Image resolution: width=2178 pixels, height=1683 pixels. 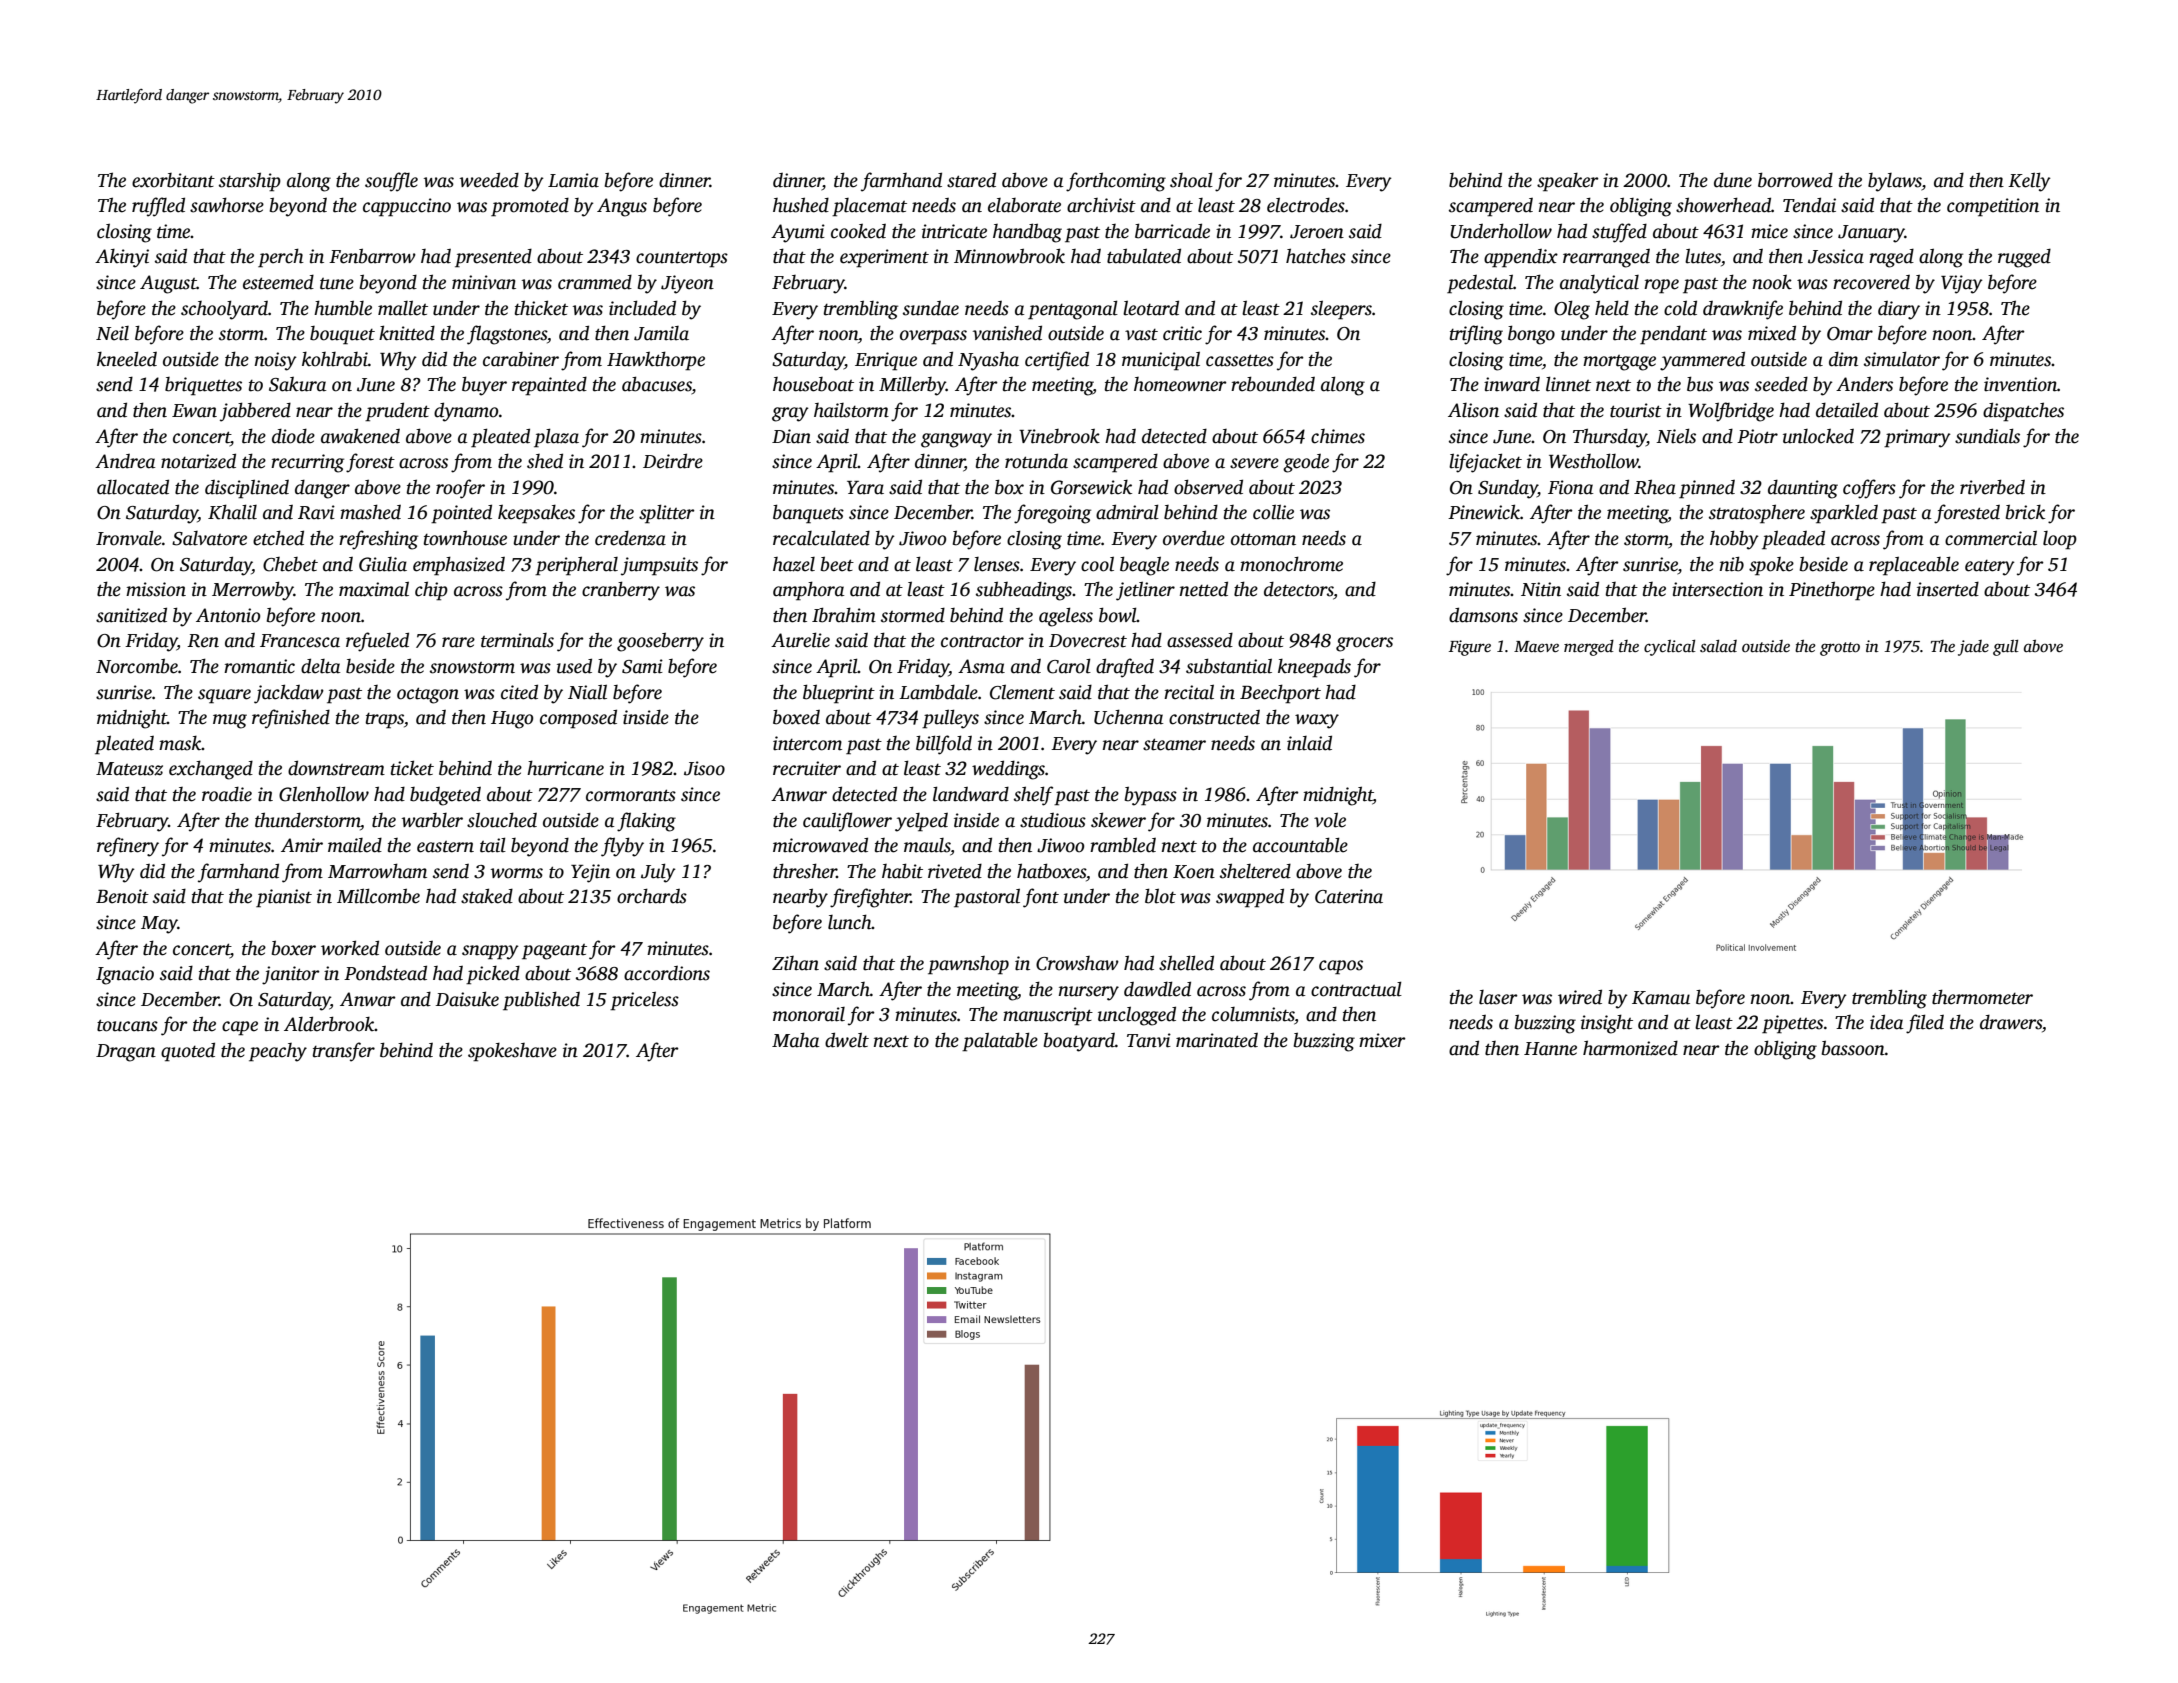 What do you see at coordinates (1349, 896) in the screenshot?
I see `Caterina` at bounding box center [1349, 896].
